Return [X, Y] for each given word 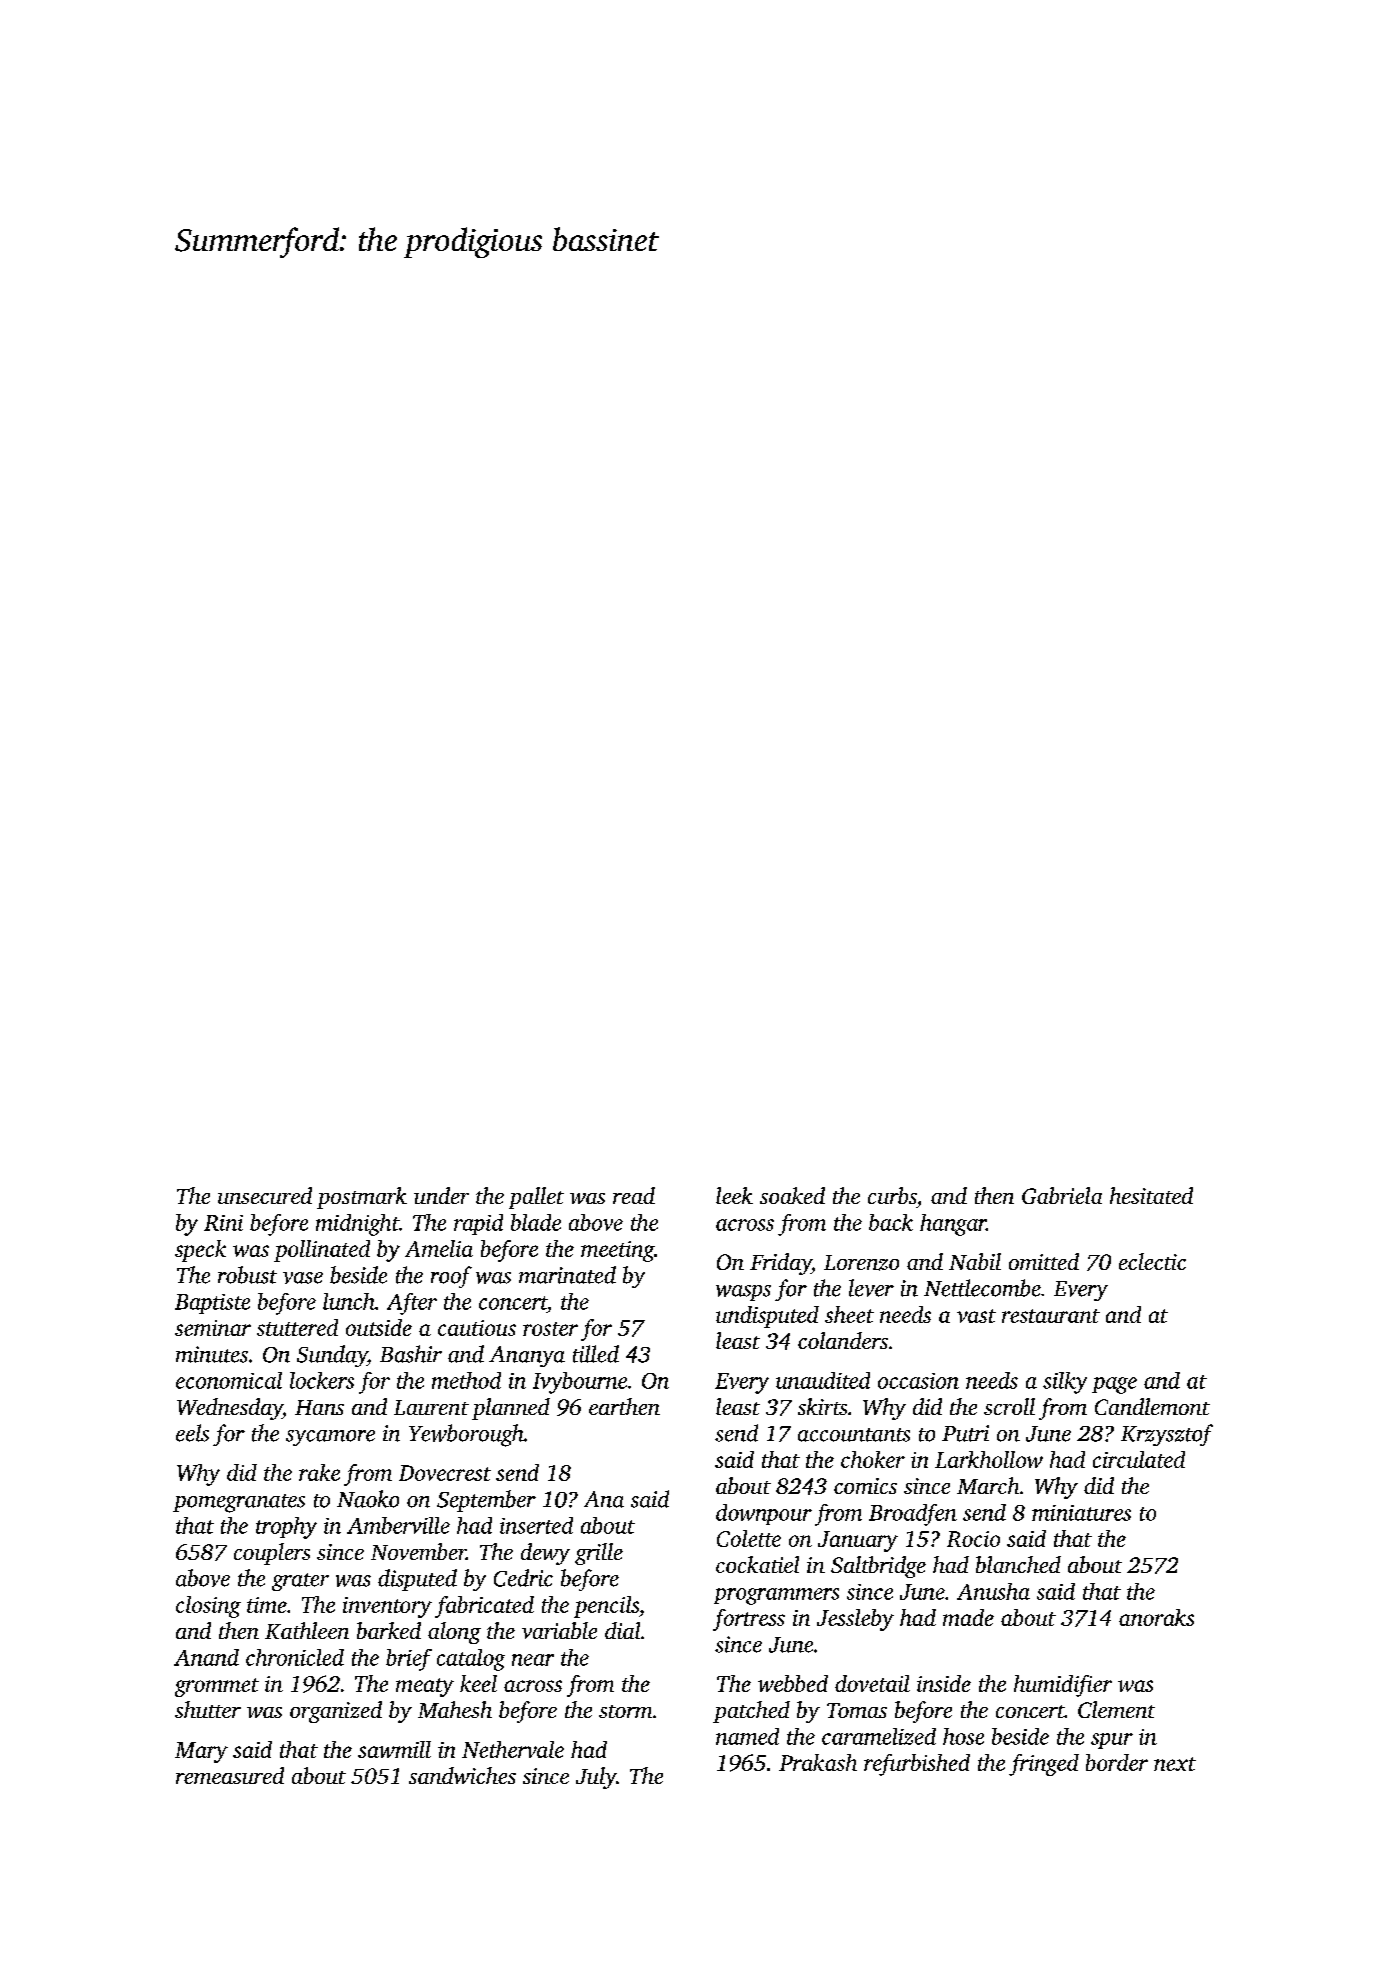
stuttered [297, 1327]
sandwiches [462, 1775]
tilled [596, 1354]
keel [478, 1683]
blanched [1018, 1564]
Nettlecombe [982, 1288]
